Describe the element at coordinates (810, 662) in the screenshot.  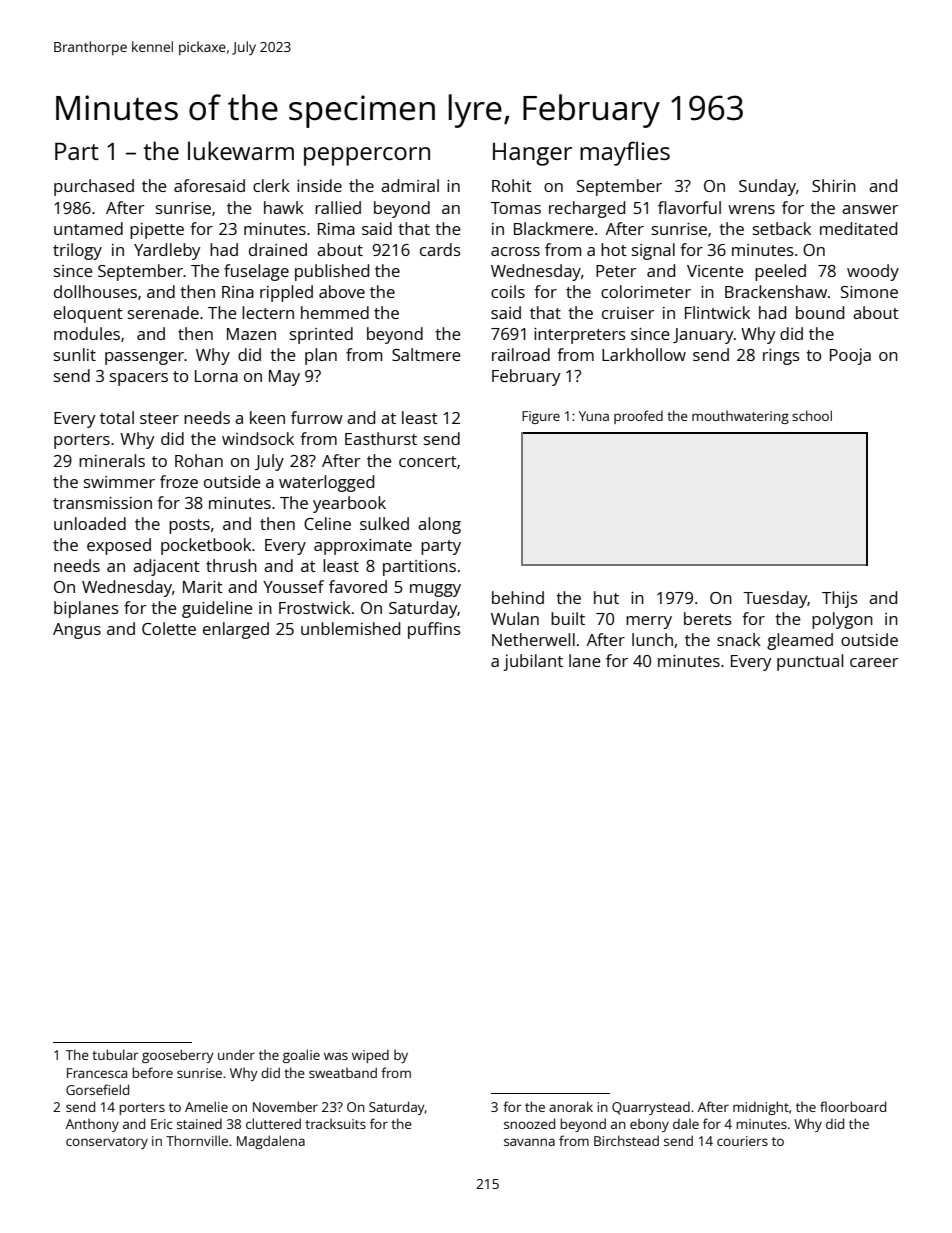
I see `punctual` at that location.
